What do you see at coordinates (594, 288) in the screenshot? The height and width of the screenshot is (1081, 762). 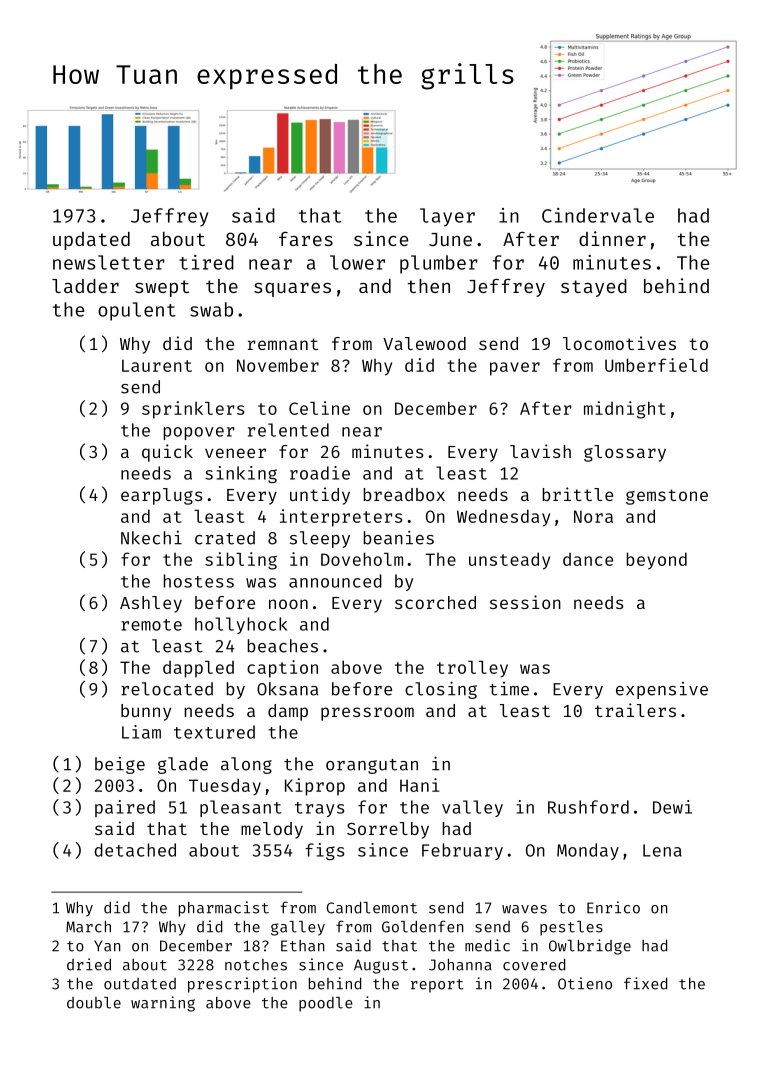 I see `stayed` at bounding box center [594, 288].
